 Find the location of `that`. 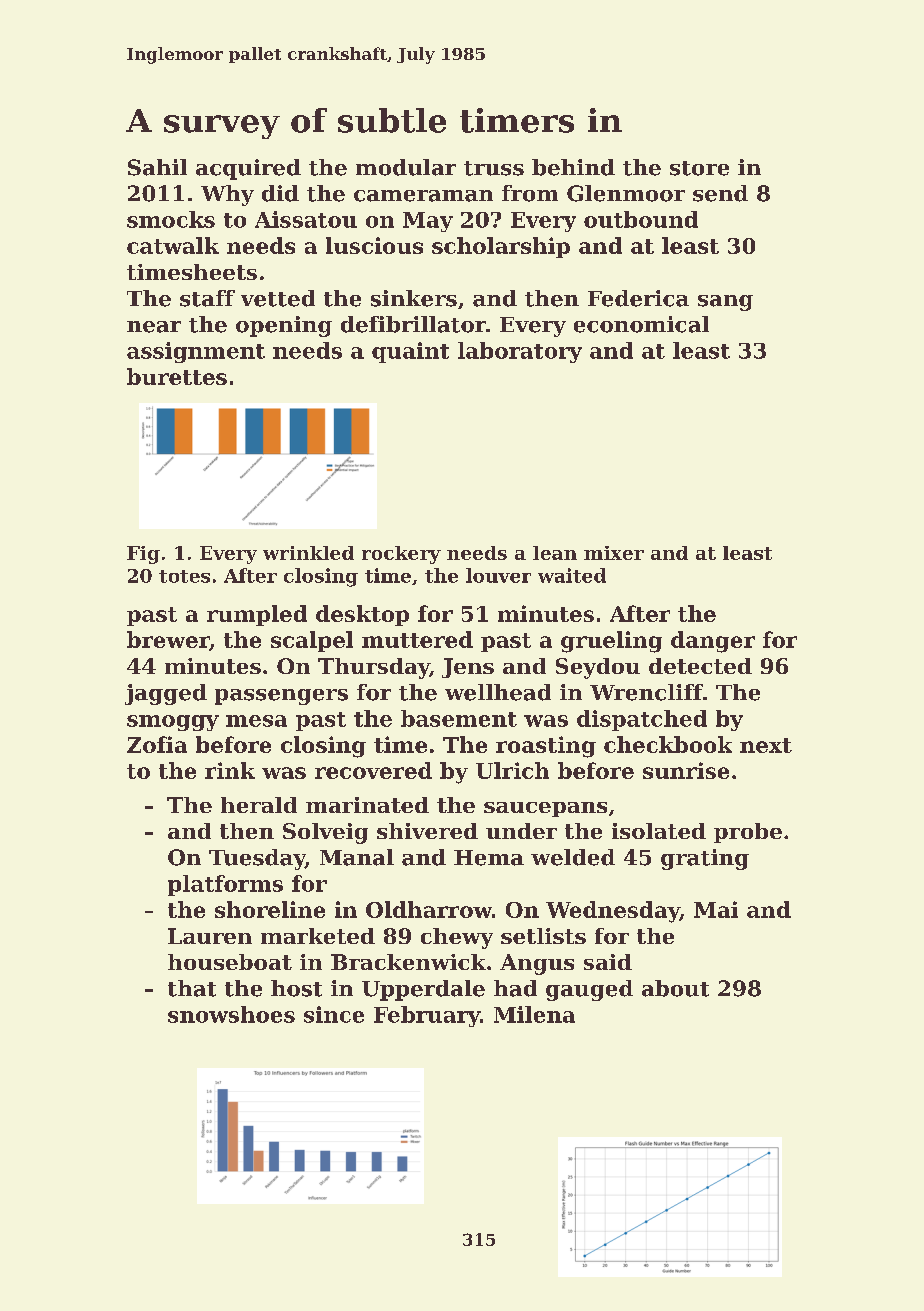

that is located at coordinates (192, 988).
